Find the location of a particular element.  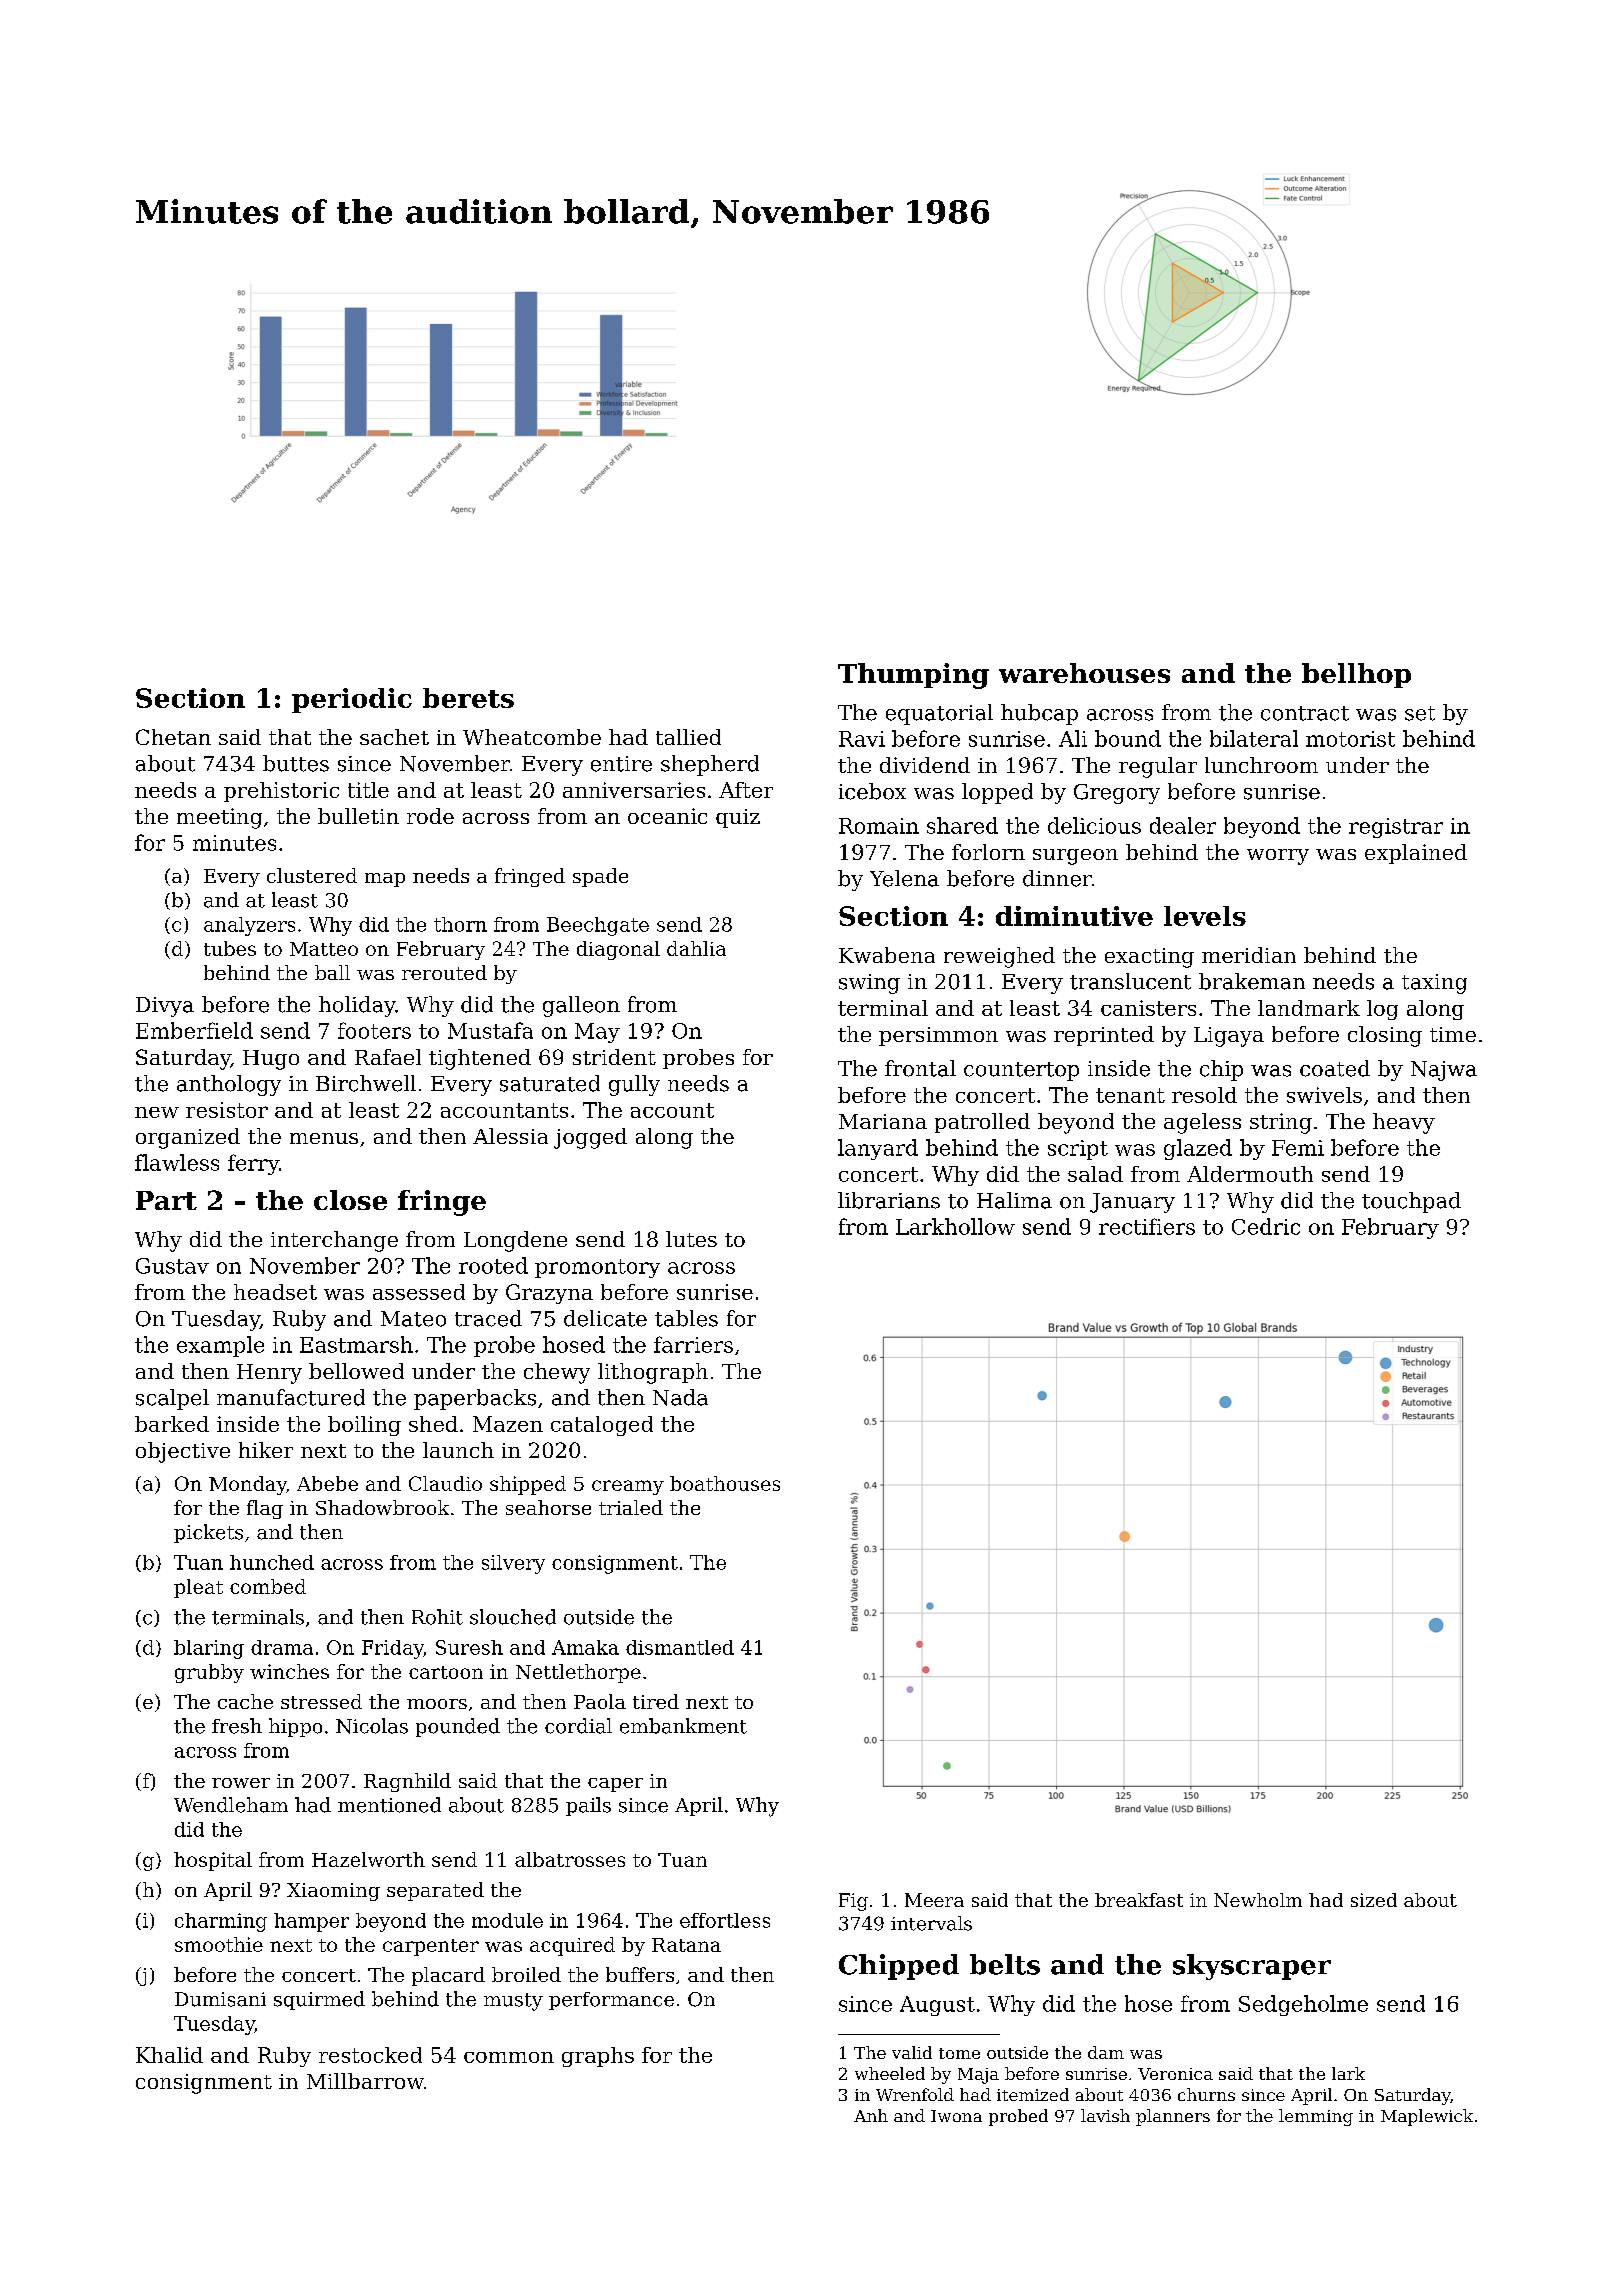

lavish is located at coordinates (1105, 2115).
